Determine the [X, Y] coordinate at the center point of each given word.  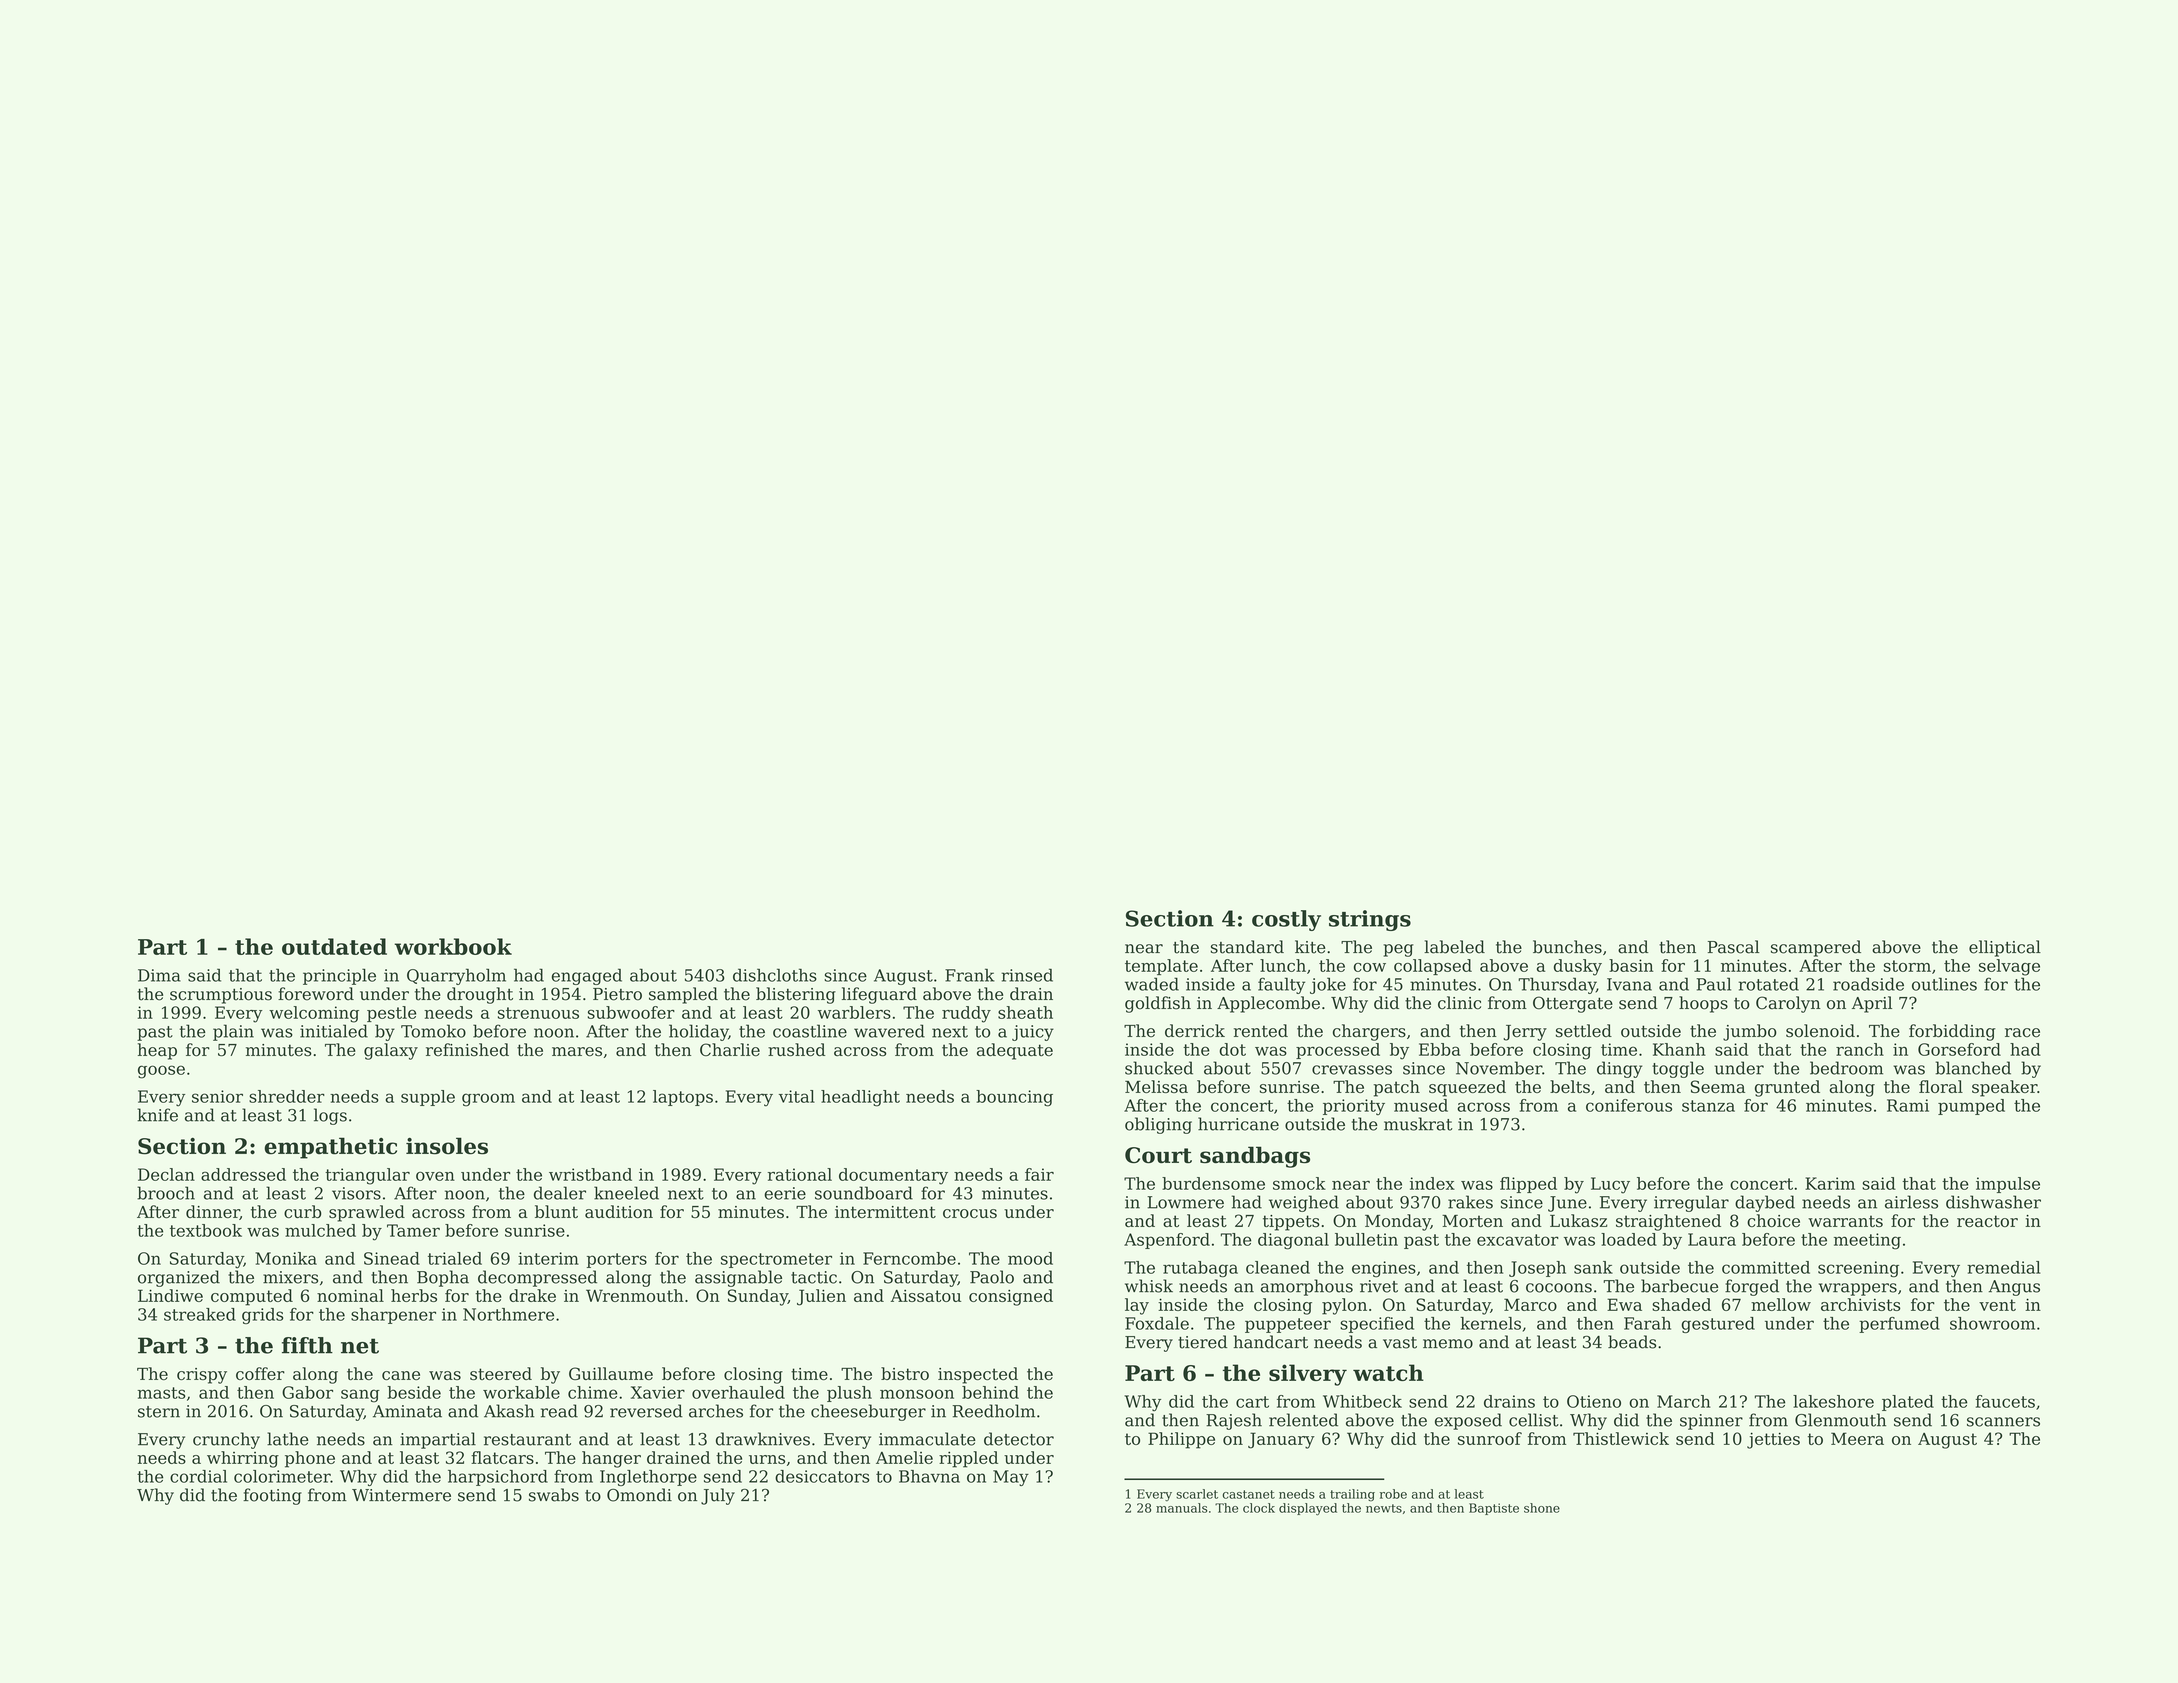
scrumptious [221, 996]
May [1011, 1478]
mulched [320, 1230]
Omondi [639, 1495]
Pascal [1733, 947]
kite [1310, 947]
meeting [1867, 1241]
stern [159, 1412]
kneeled [626, 1193]
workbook [453, 946]
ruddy [966, 1014]
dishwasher [1993, 1202]
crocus [970, 1213]
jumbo [1750, 1032]
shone [1542, 1508]
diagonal [1293, 1241]
